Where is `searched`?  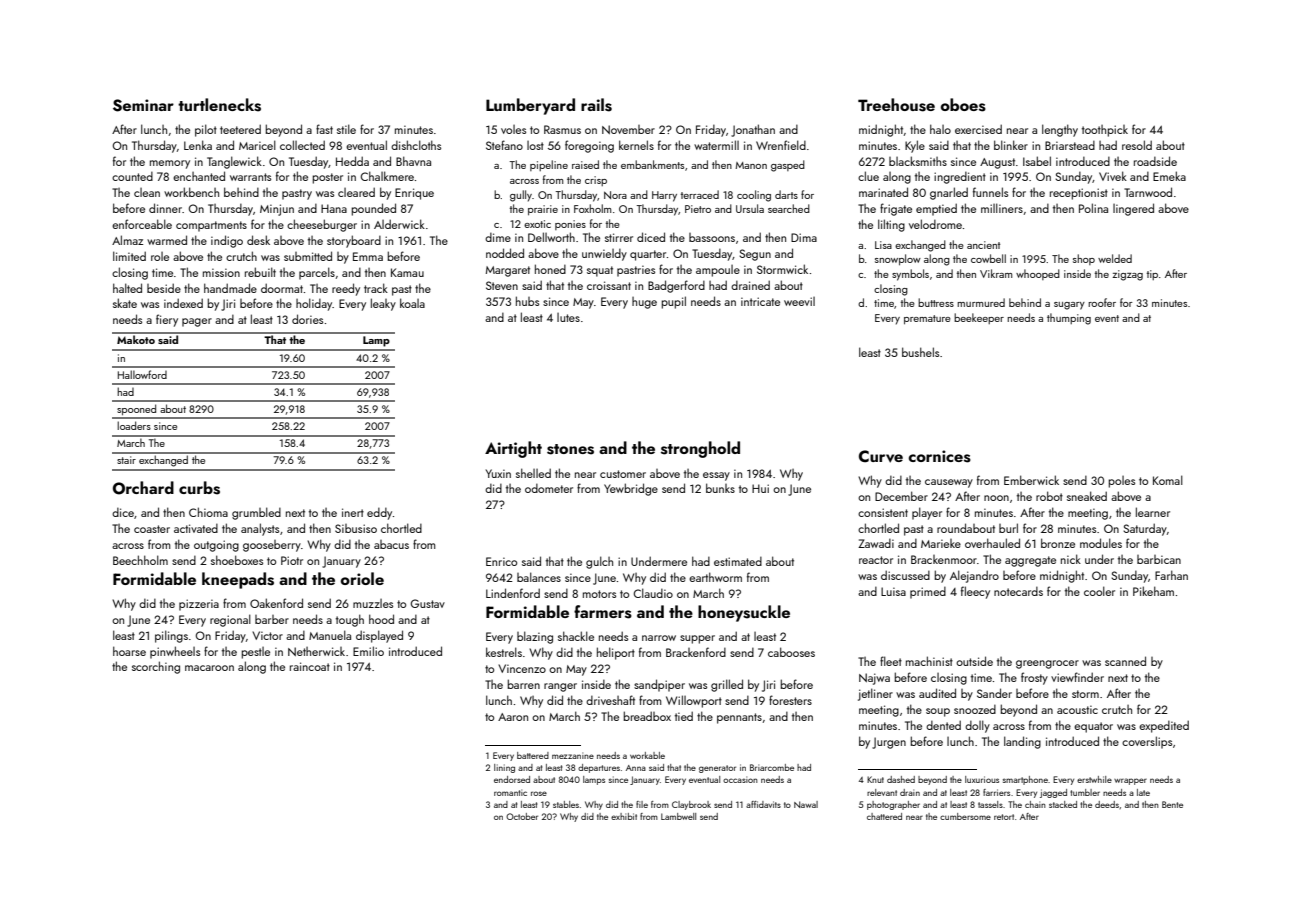 searched is located at coordinates (789, 208).
